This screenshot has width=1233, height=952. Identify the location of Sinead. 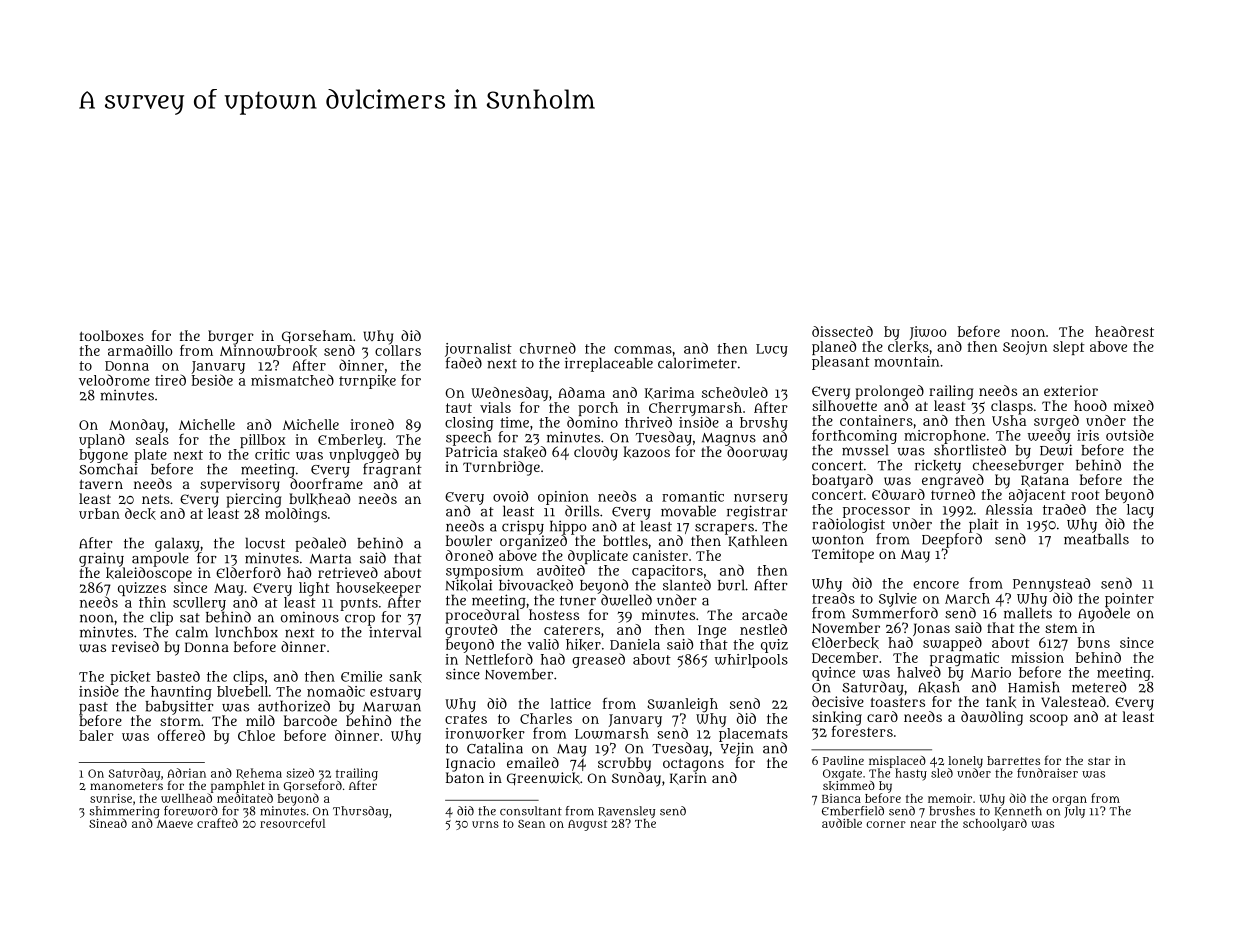
(108, 823).
